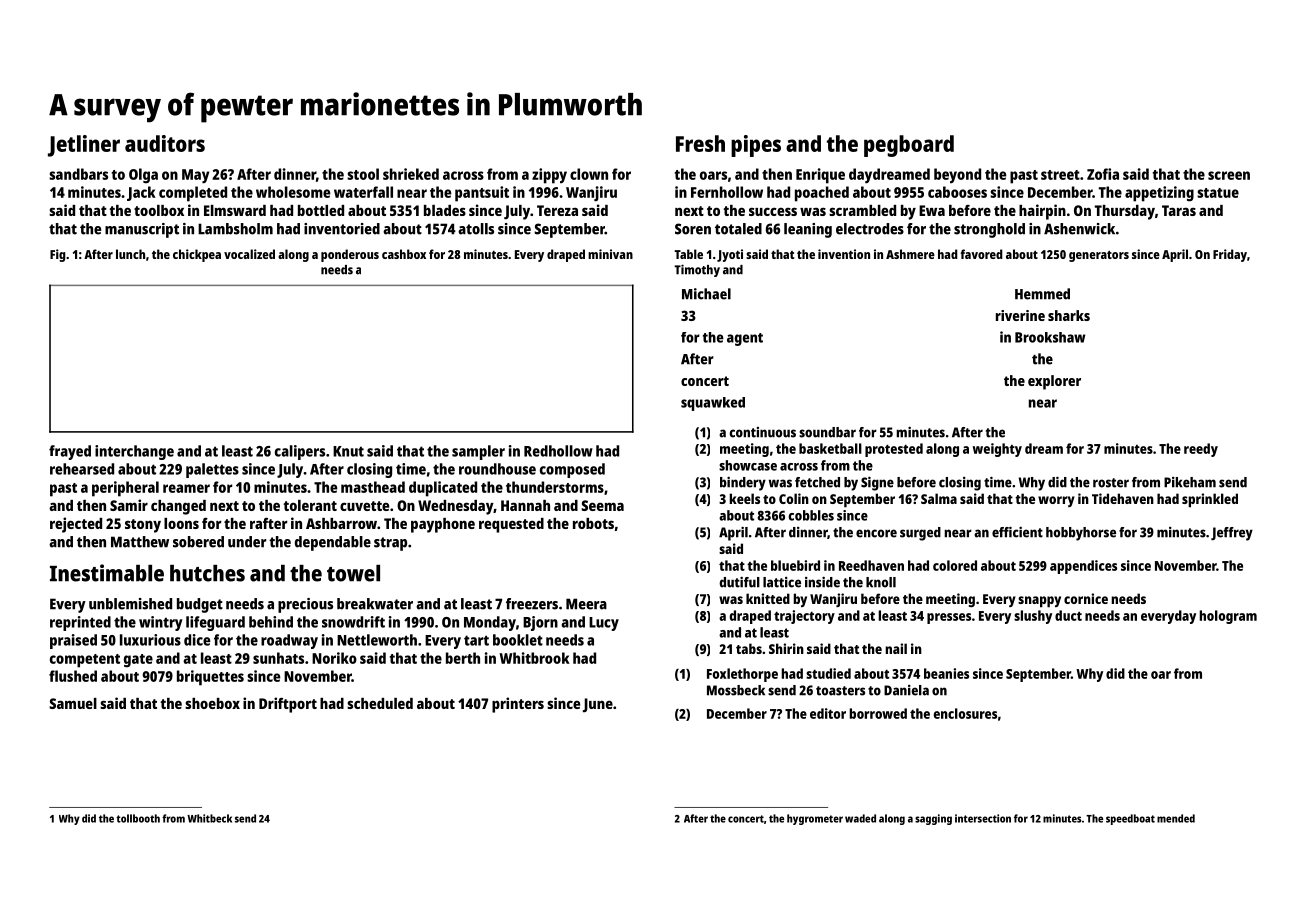 This screenshot has width=1308, height=924. I want to click on bluebird, so click(795, 565).
